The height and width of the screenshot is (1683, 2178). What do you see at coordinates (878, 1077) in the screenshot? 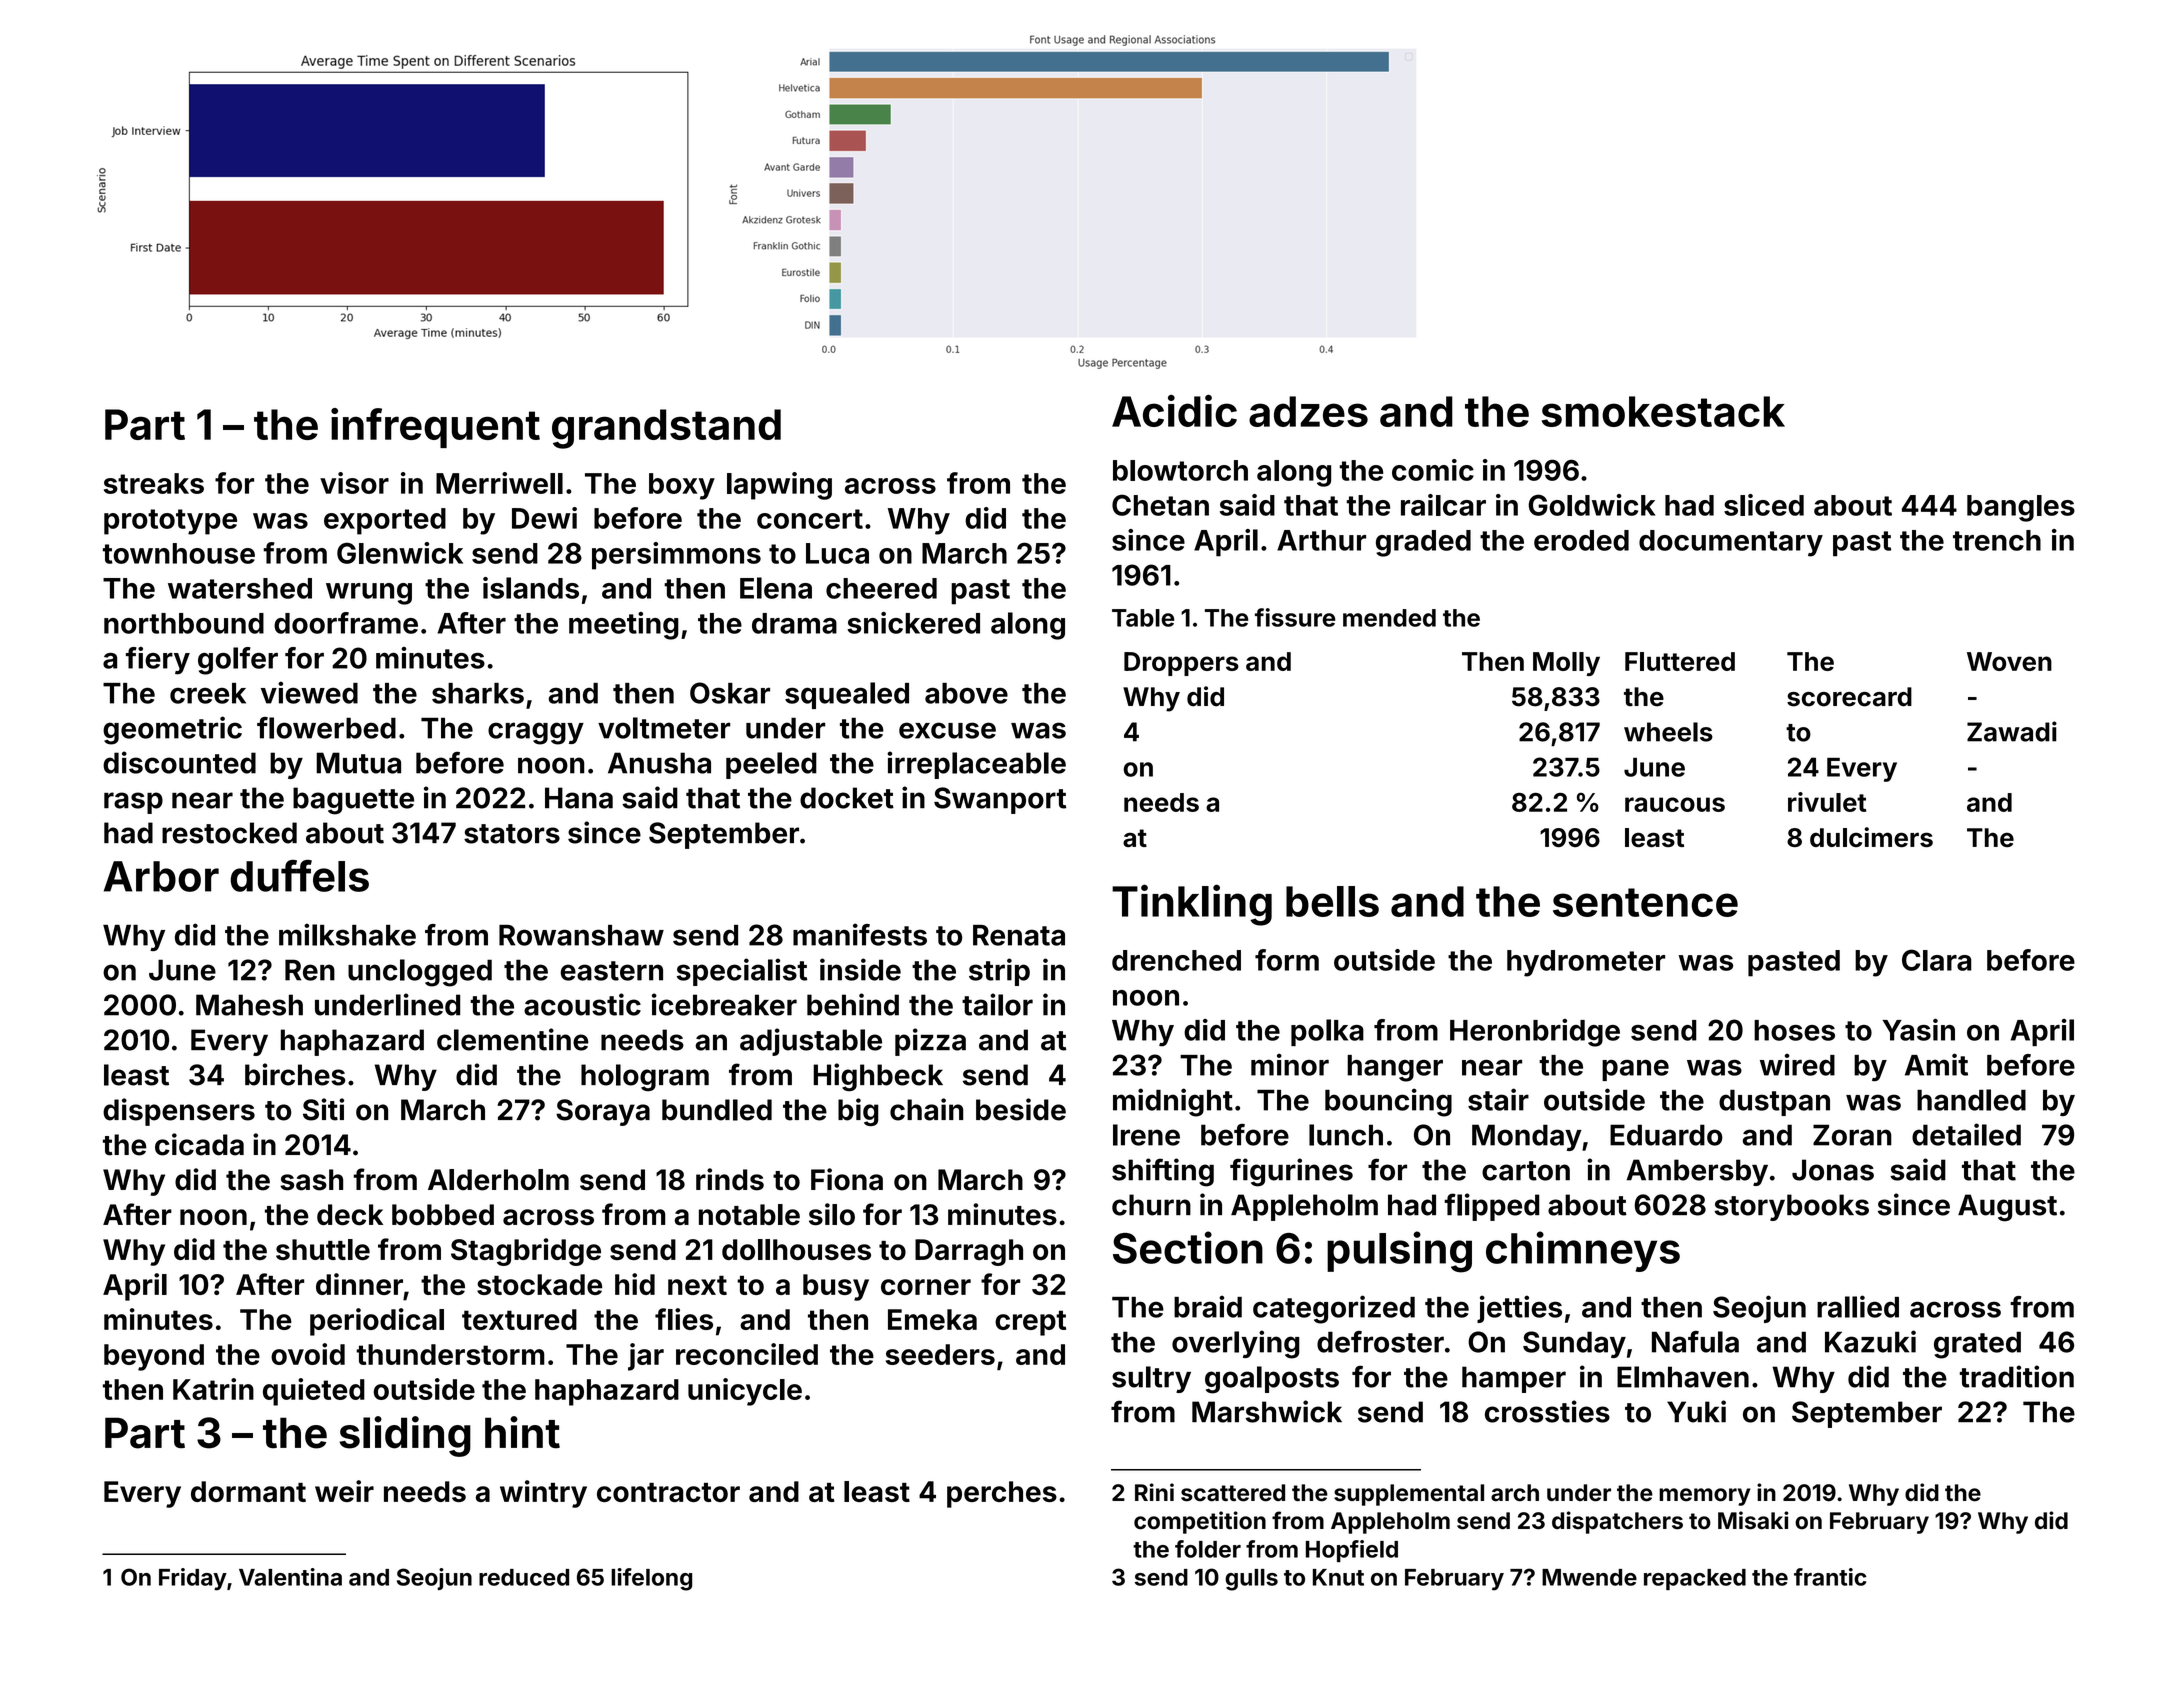
I see `Highbeck` at bounding box center [878, 1077].
